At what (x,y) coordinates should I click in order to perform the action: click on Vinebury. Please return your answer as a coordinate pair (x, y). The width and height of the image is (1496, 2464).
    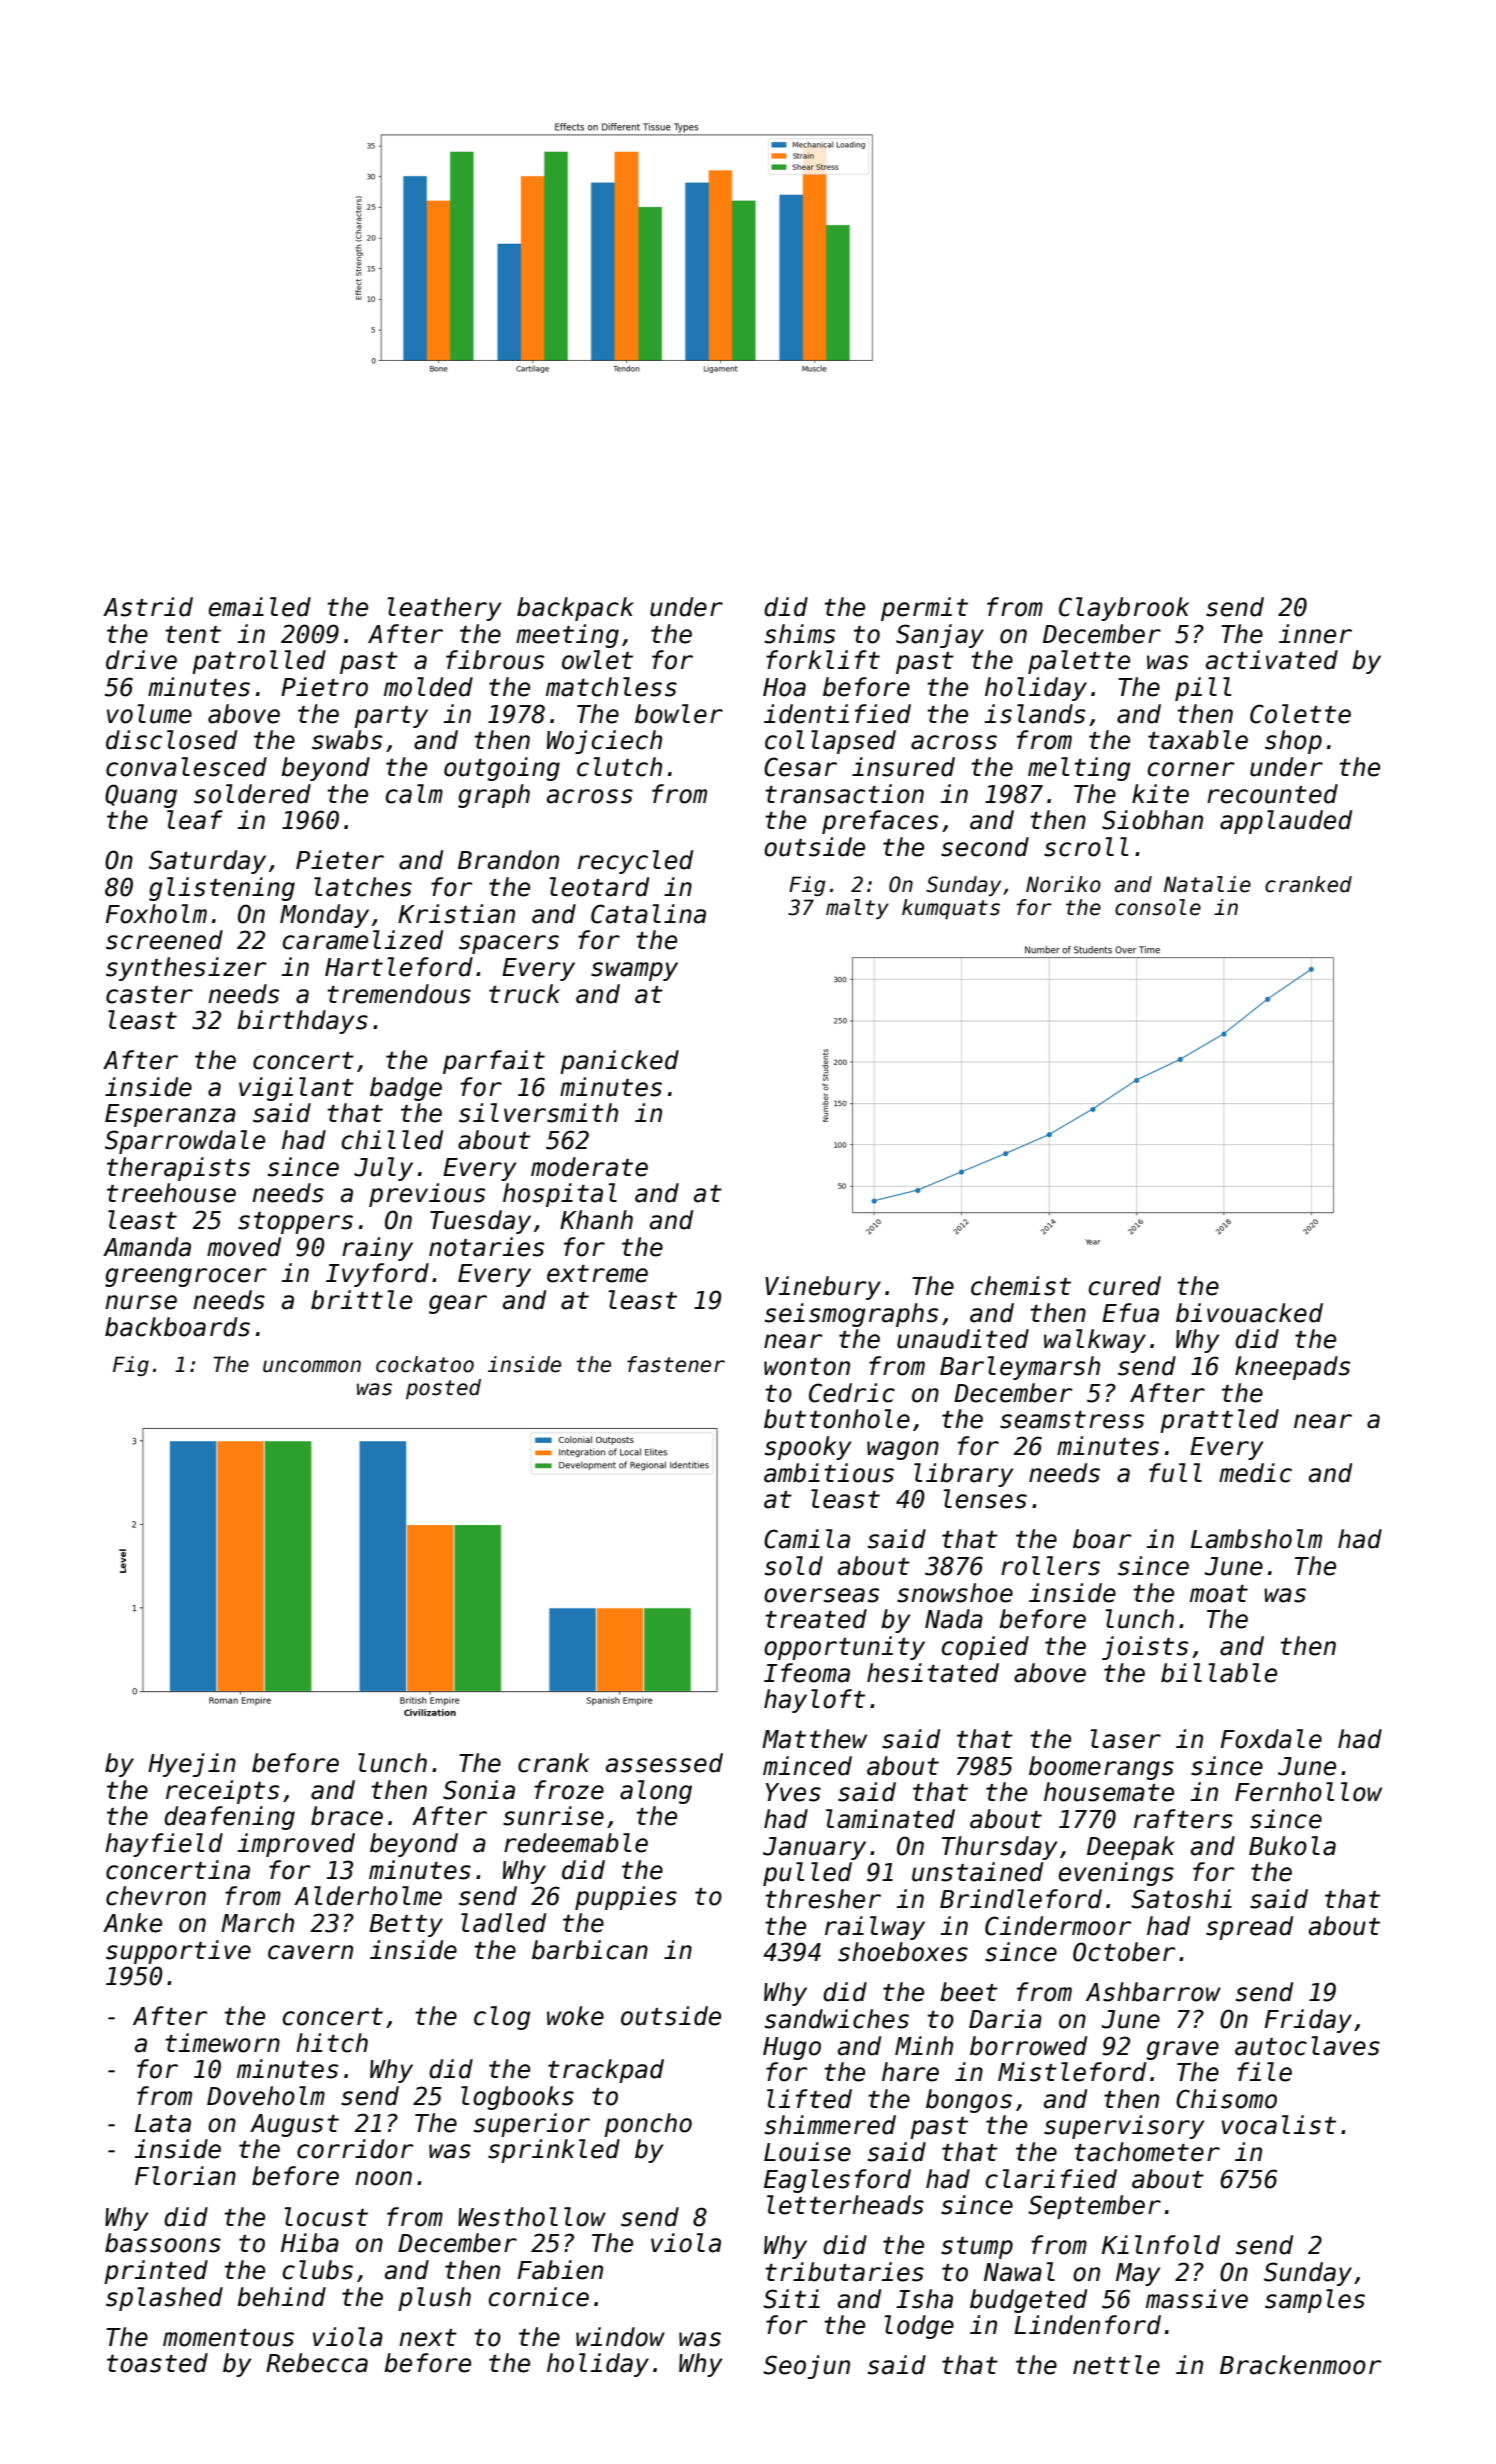
    Looking at the image, I should click on (823, 1288).
